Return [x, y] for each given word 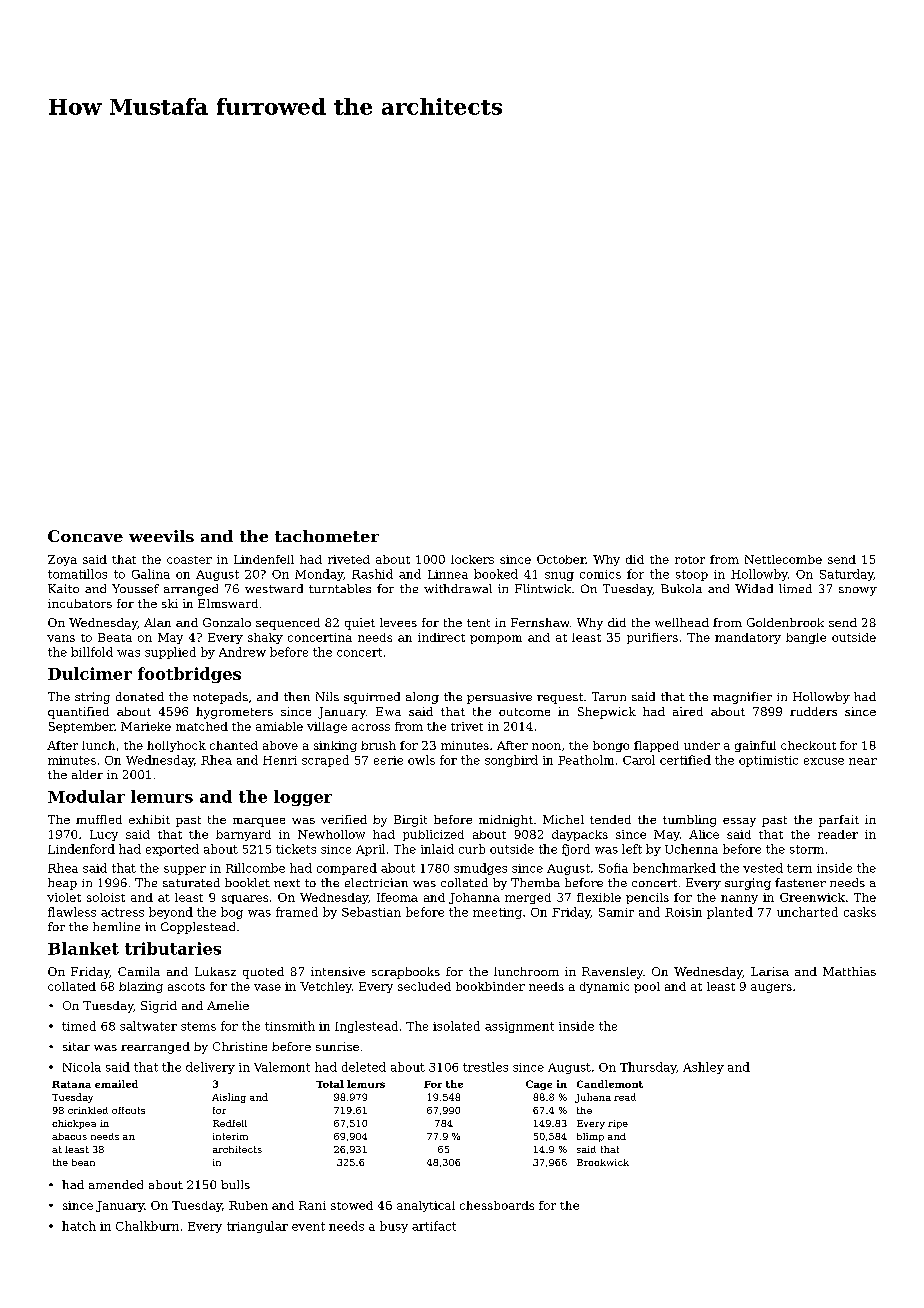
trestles [485, 1067]
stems [198, 1026]
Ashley [703, 1068]
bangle [806, 638]
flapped [656, 746]
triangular [257, 1227]
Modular [86, 796]
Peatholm [586, 760]
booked [496, 574]
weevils [161, 536]
